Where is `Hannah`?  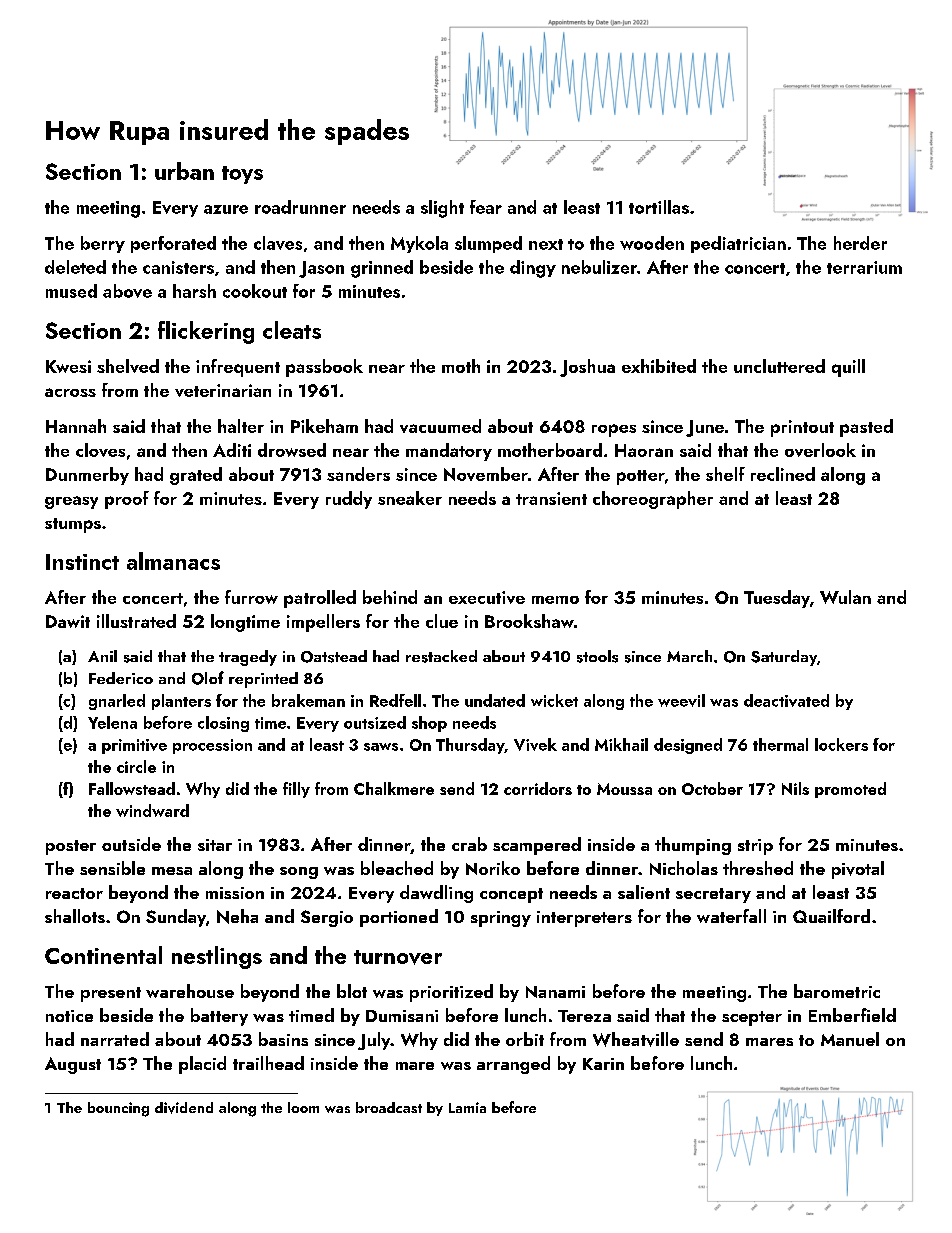
Hannah is located at coordinates (76, 426).
